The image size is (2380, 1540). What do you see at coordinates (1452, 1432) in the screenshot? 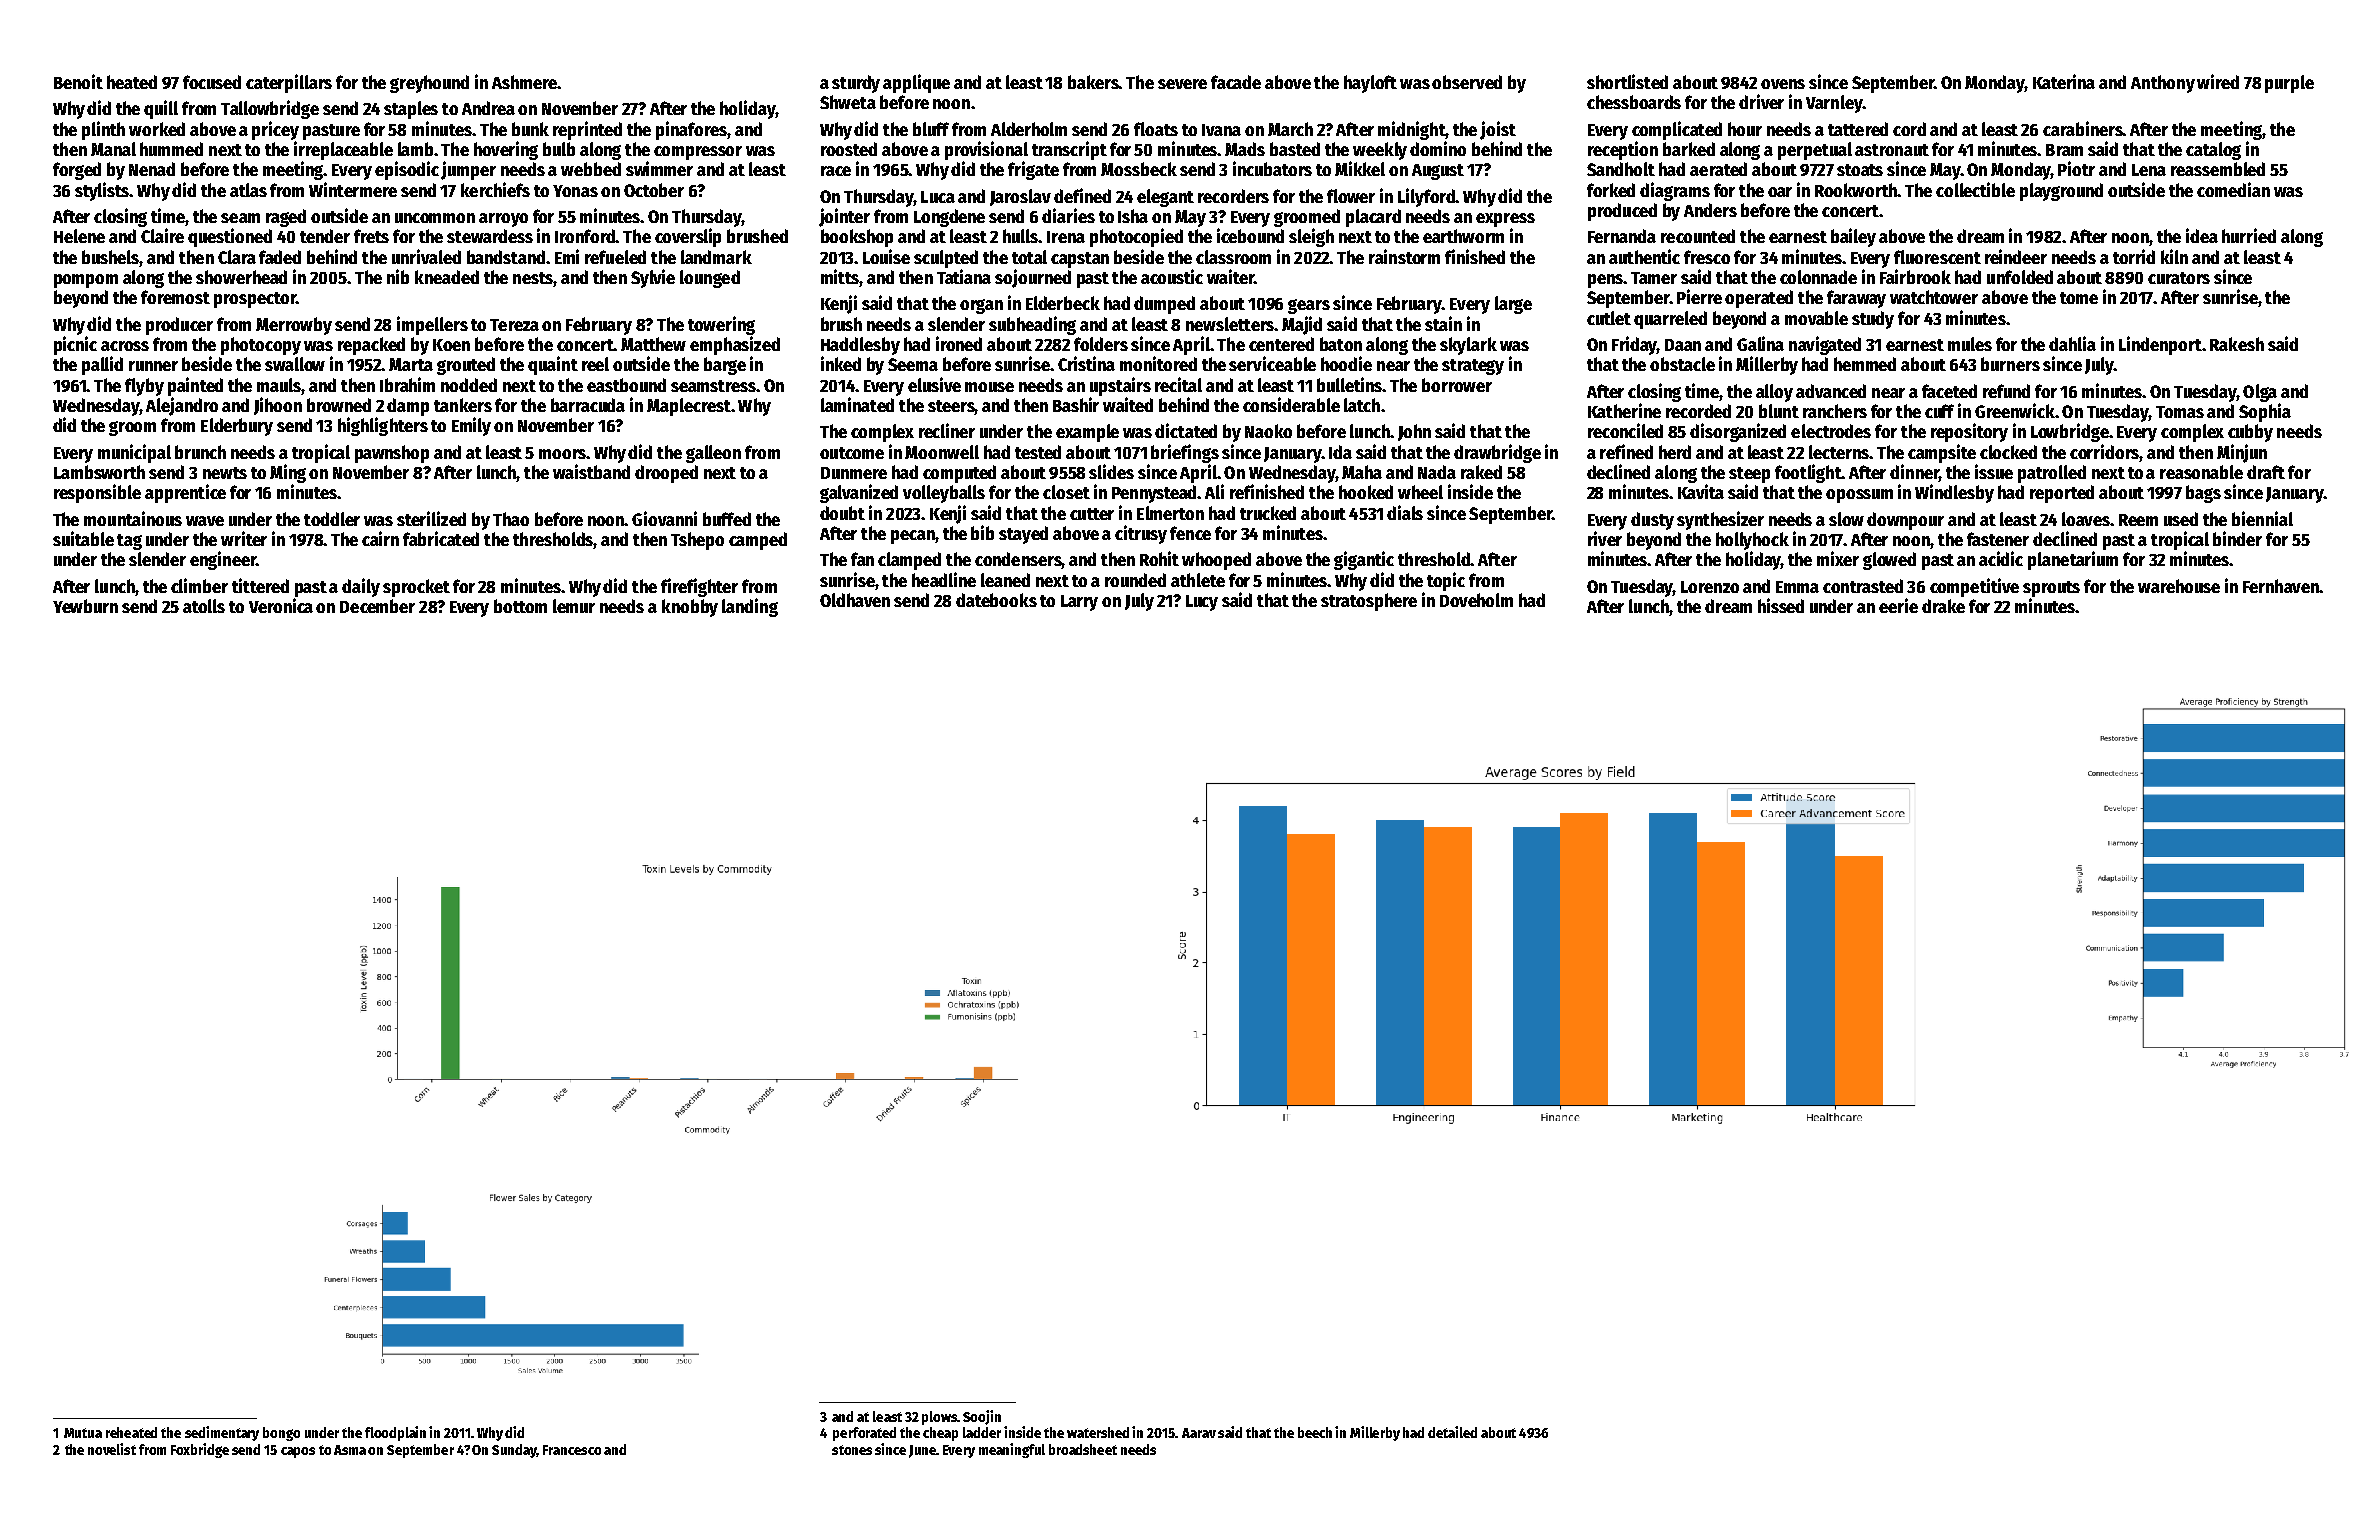
I see `detailed` at bounding box center [1452, 1432].
